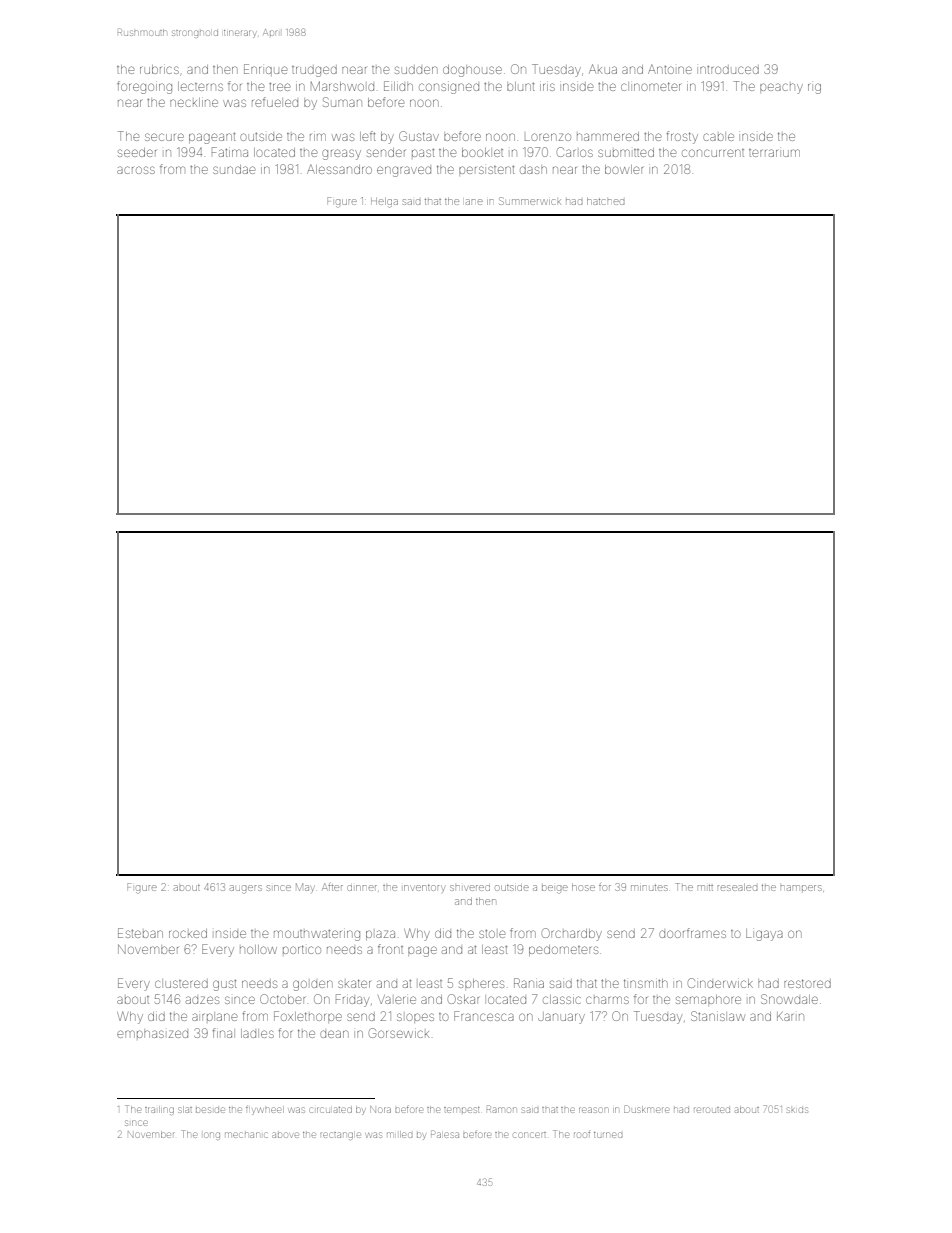 This screenshot has height=1233, width=952. What do you see at coordinates (492, 934) in the screenshot?
I see `stole` at bounding box center [492, 934].
